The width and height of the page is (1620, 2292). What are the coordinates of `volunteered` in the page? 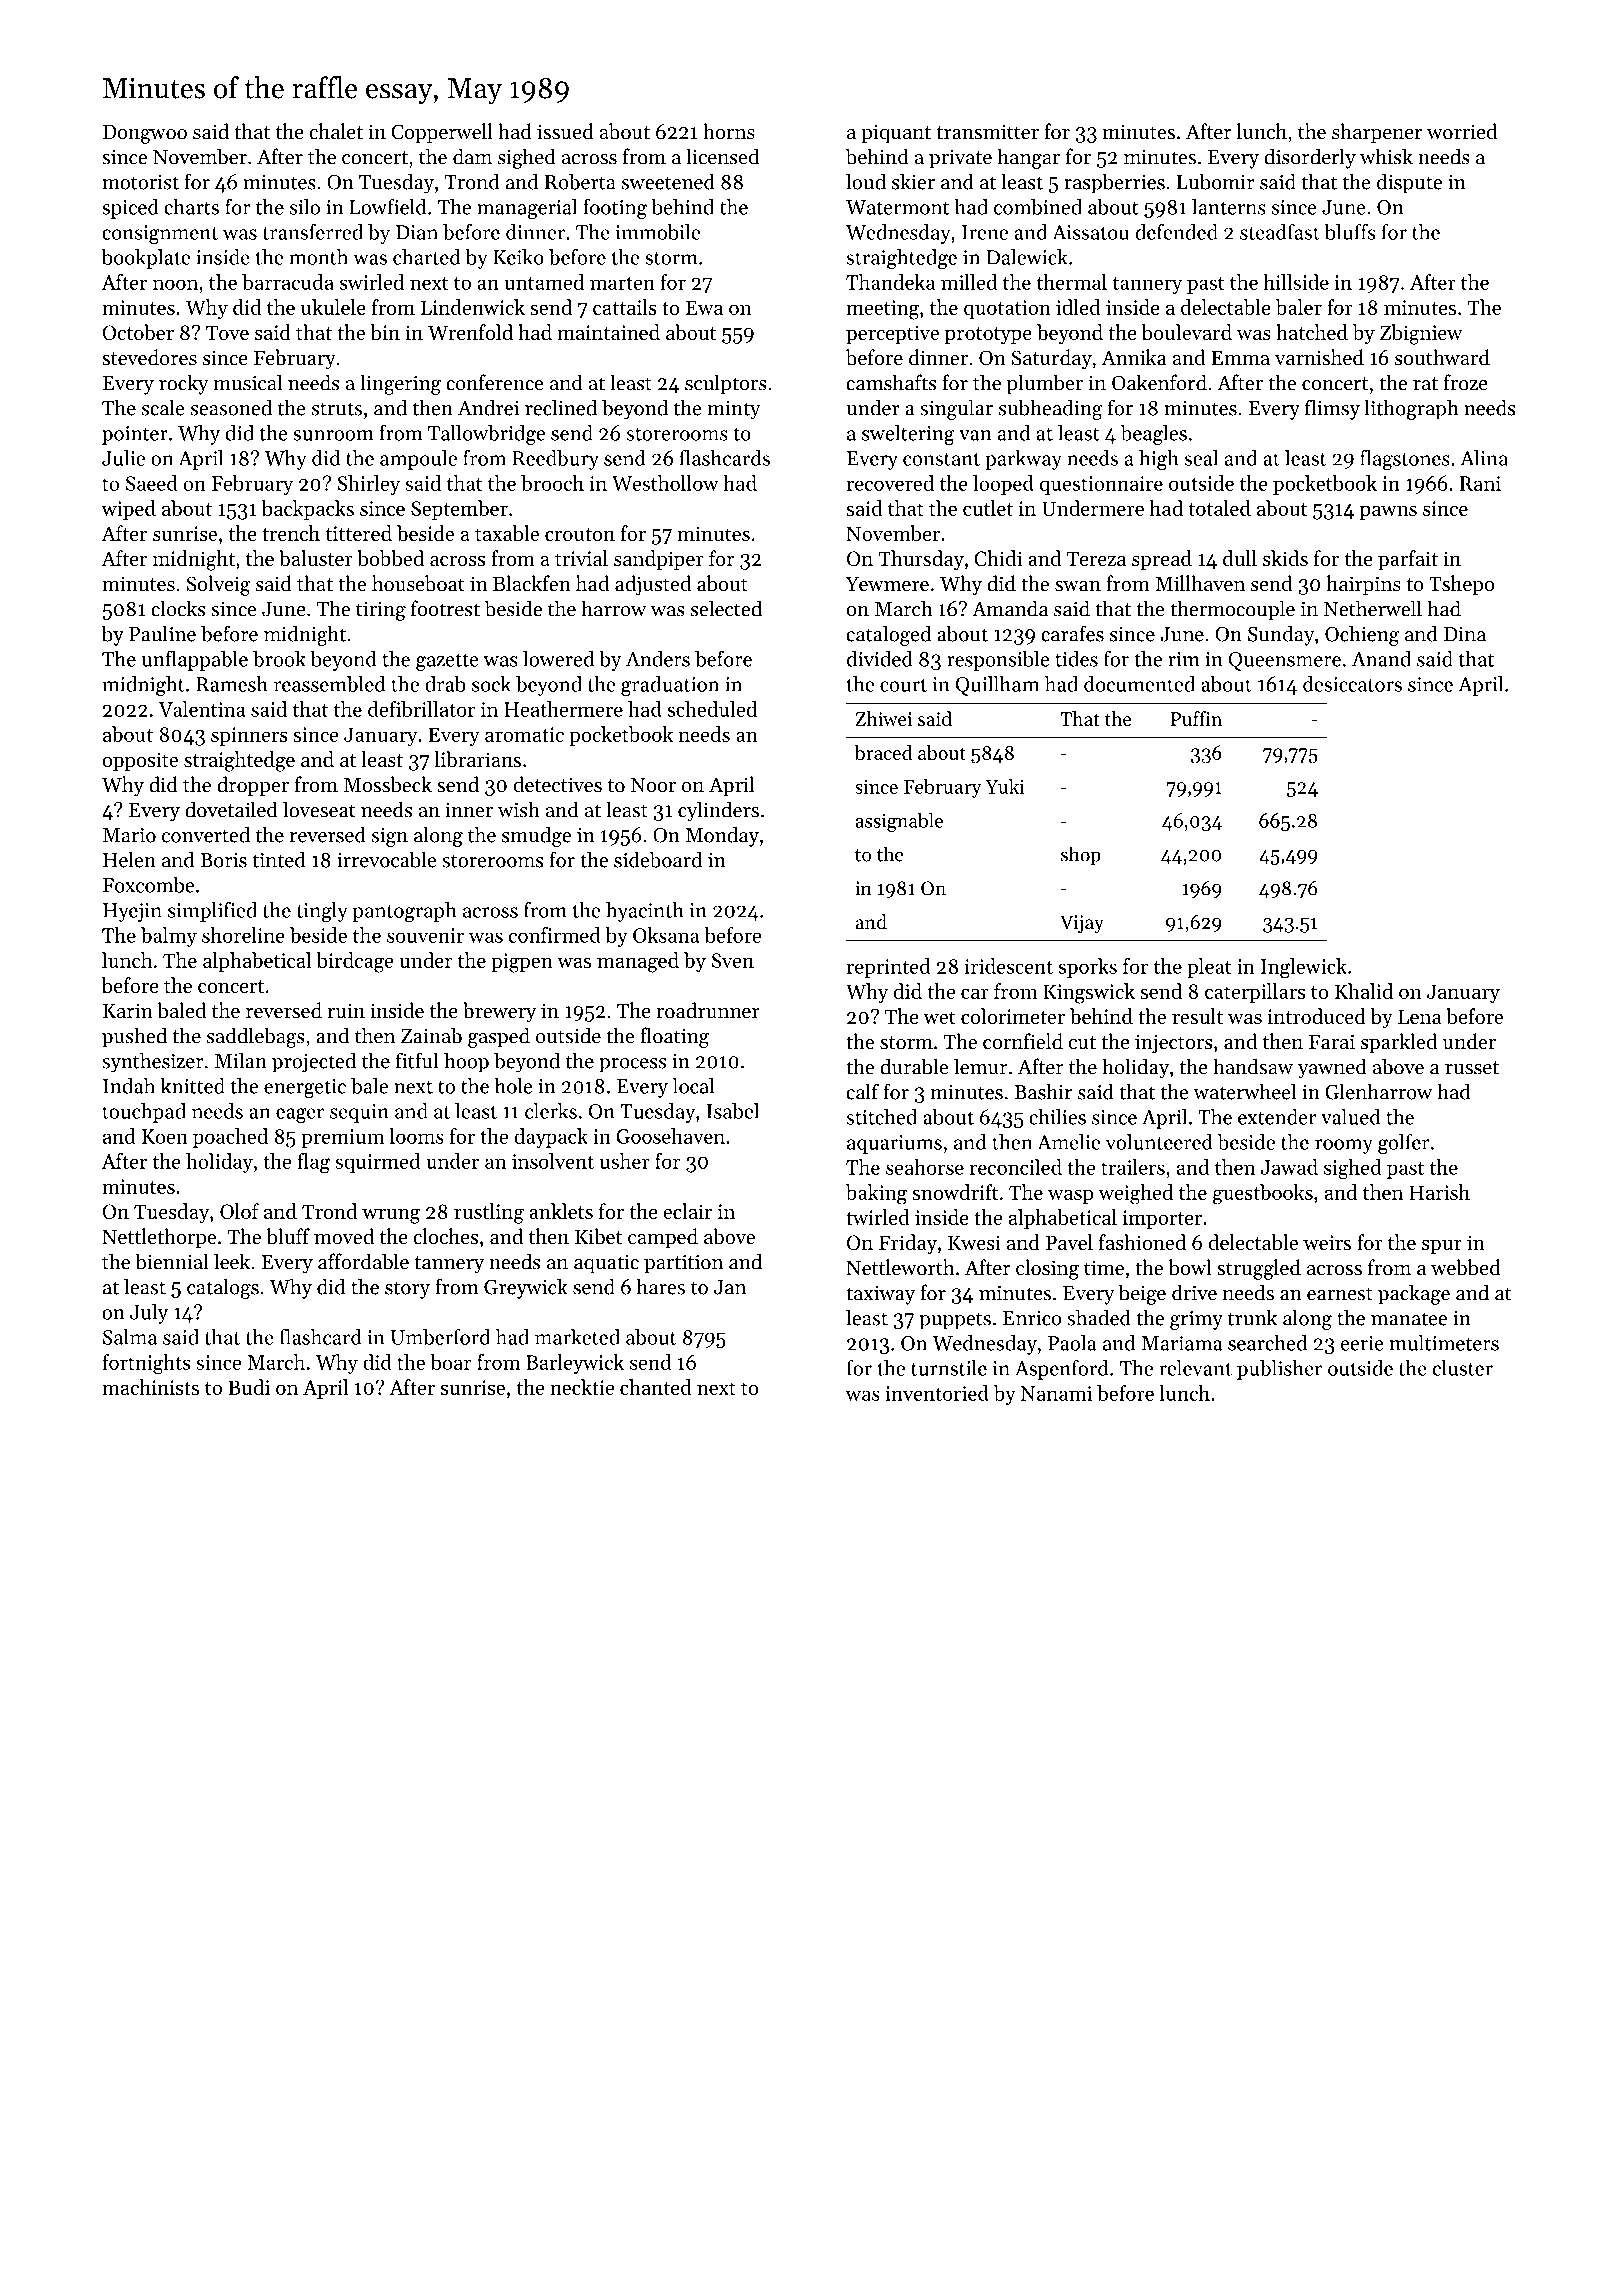 It's located at (1159, 1142).
